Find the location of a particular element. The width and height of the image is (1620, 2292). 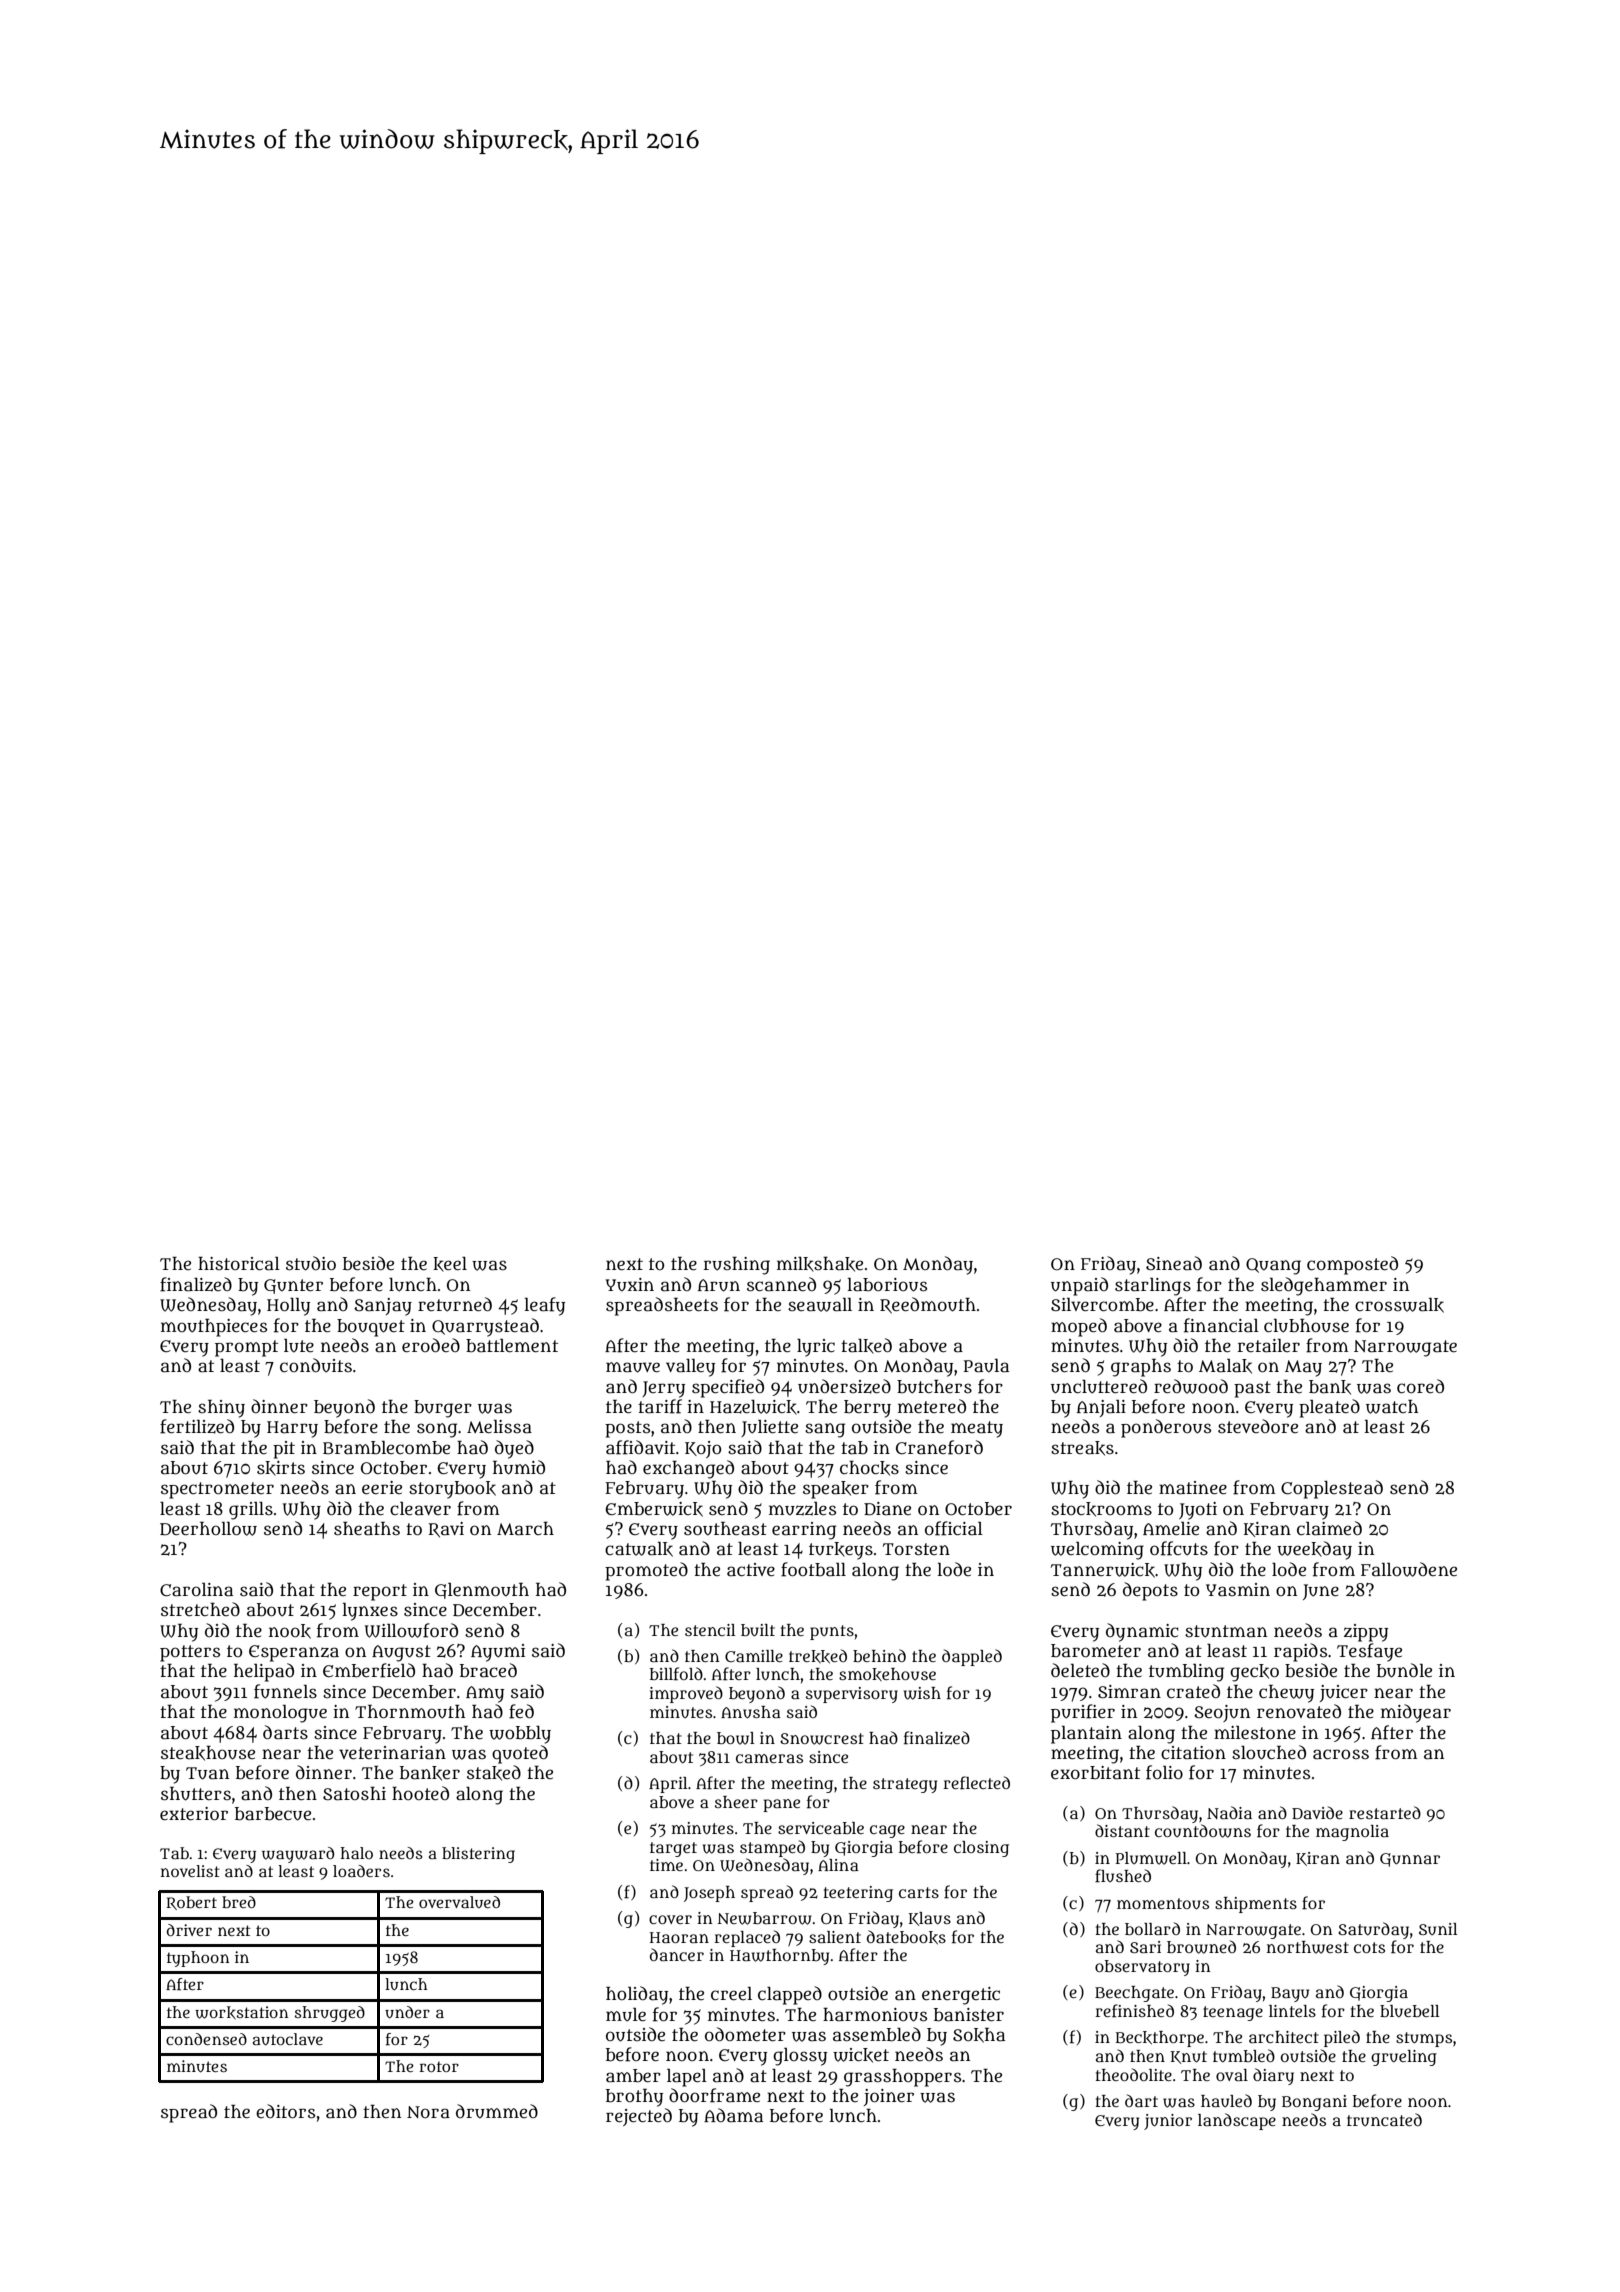

wayward is located at coordinates (298, 1855).
